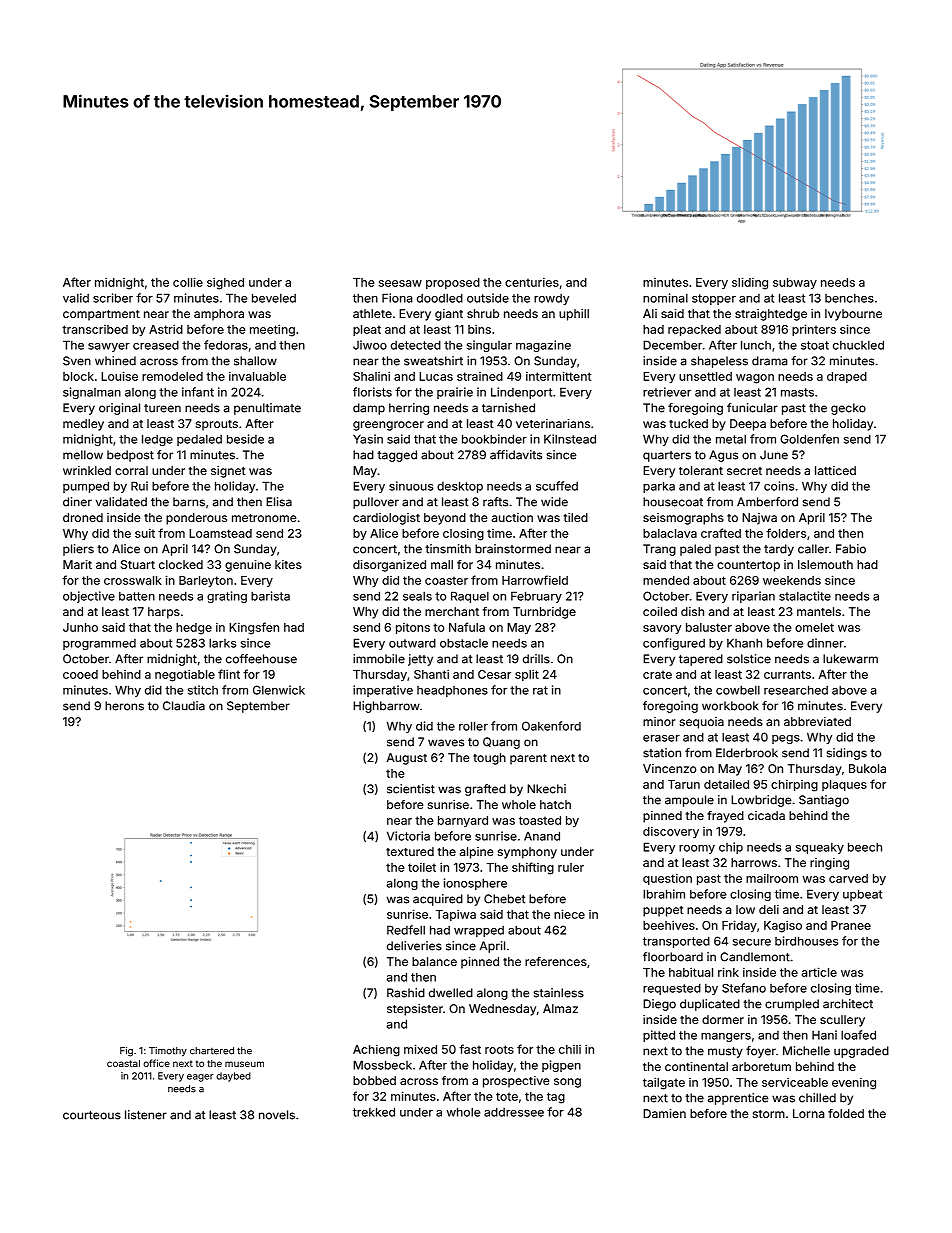 The image size is (952, 1233). What do you see at coordinates (453, 283) in the screenshot?
I see `proposed` at bounding box center [453, 283].
